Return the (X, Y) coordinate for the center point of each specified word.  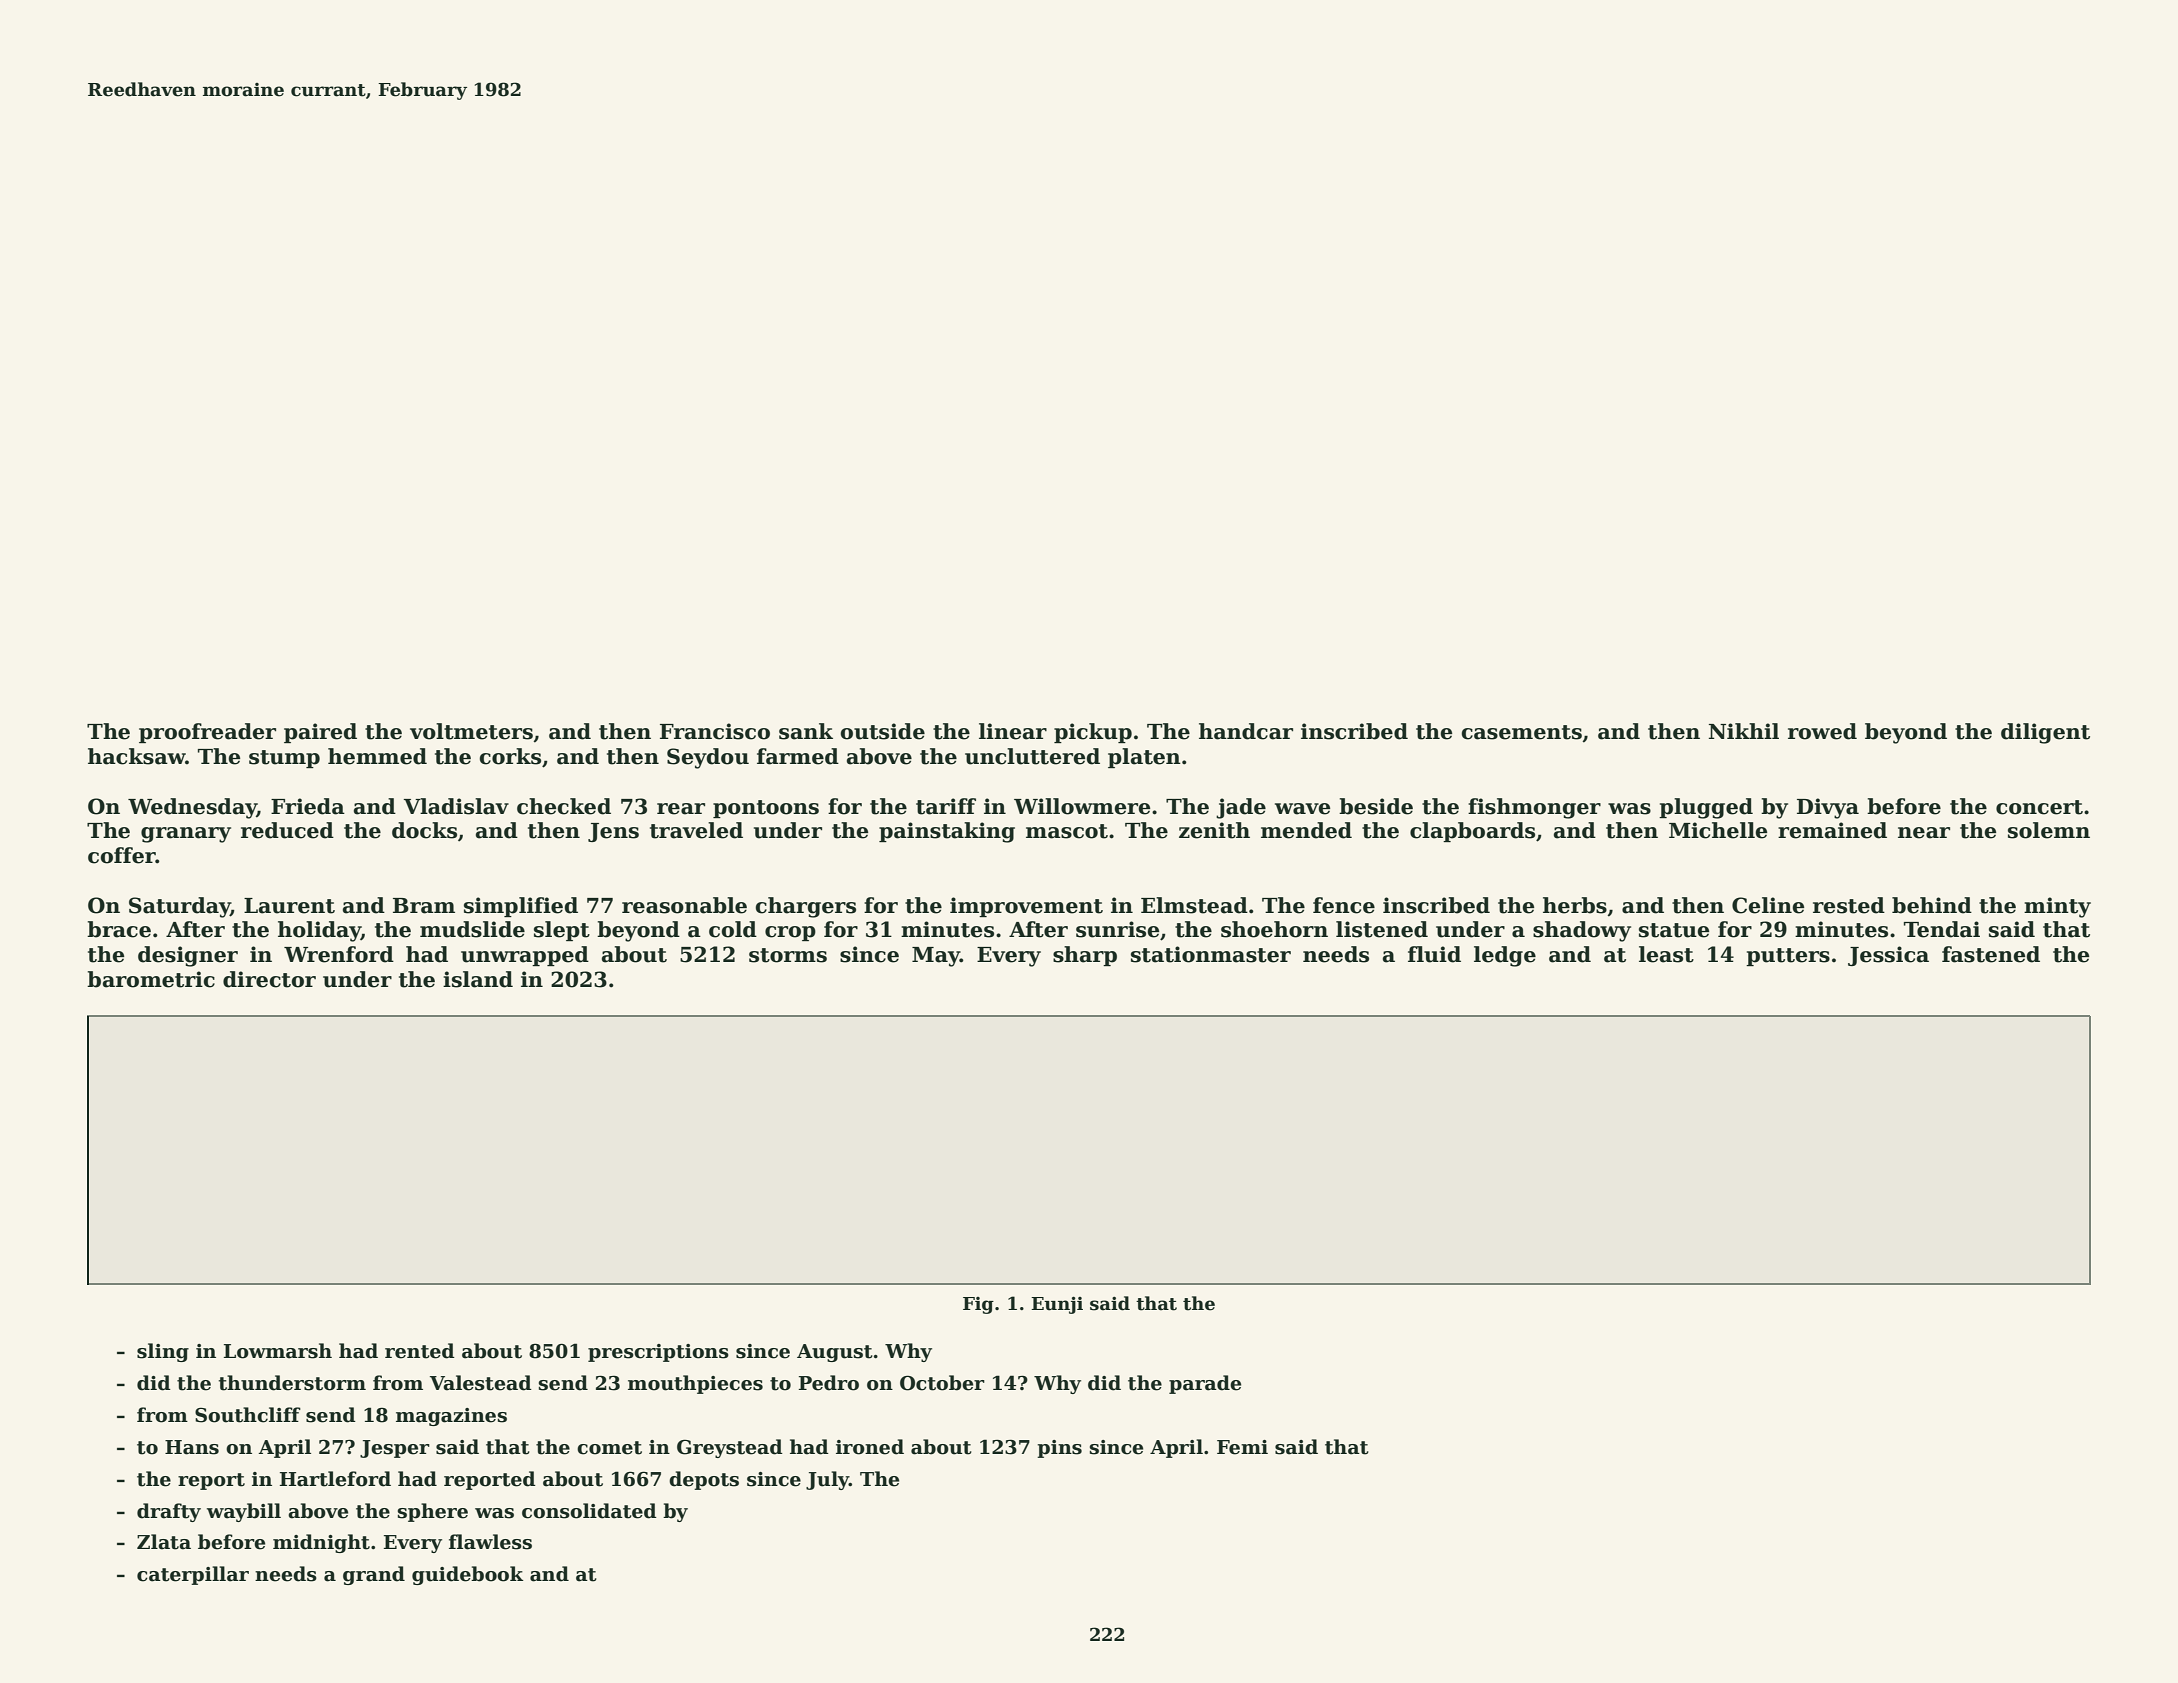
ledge (1505, 956)
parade (1205, 1384)
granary (186, 835)
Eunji (1057, 1305)
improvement (1026, 907)
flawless (490, 1542)
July (827, 1480)
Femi (1242, 1447)
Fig (978, 1305)
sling (163, 1352)
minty (2057, 907)
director (269, 979)
